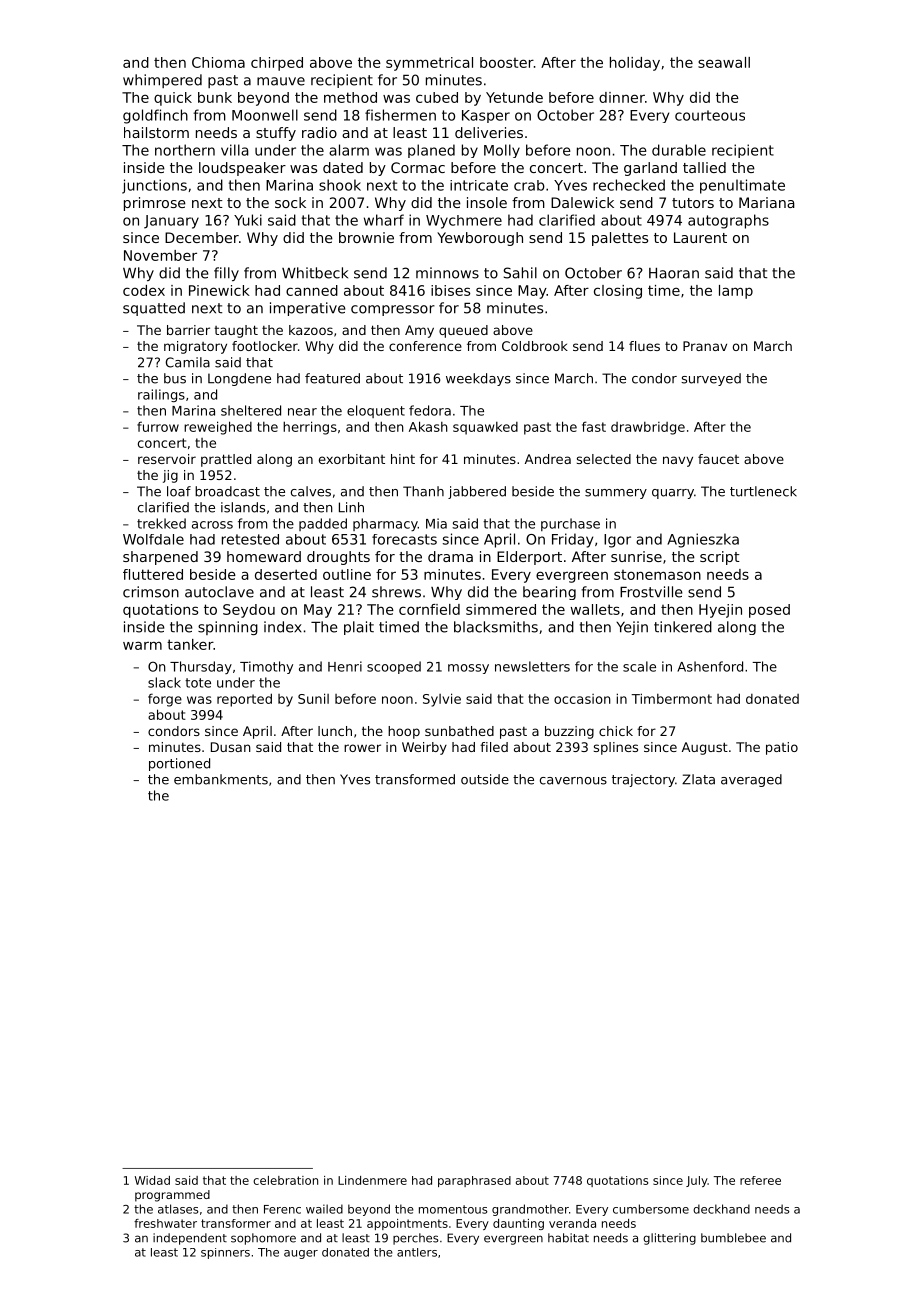 This screenshot has width=924, height=1308. Describe the element at coordinates (673, 494) in the screenshot. I see `quarry` at that location.
